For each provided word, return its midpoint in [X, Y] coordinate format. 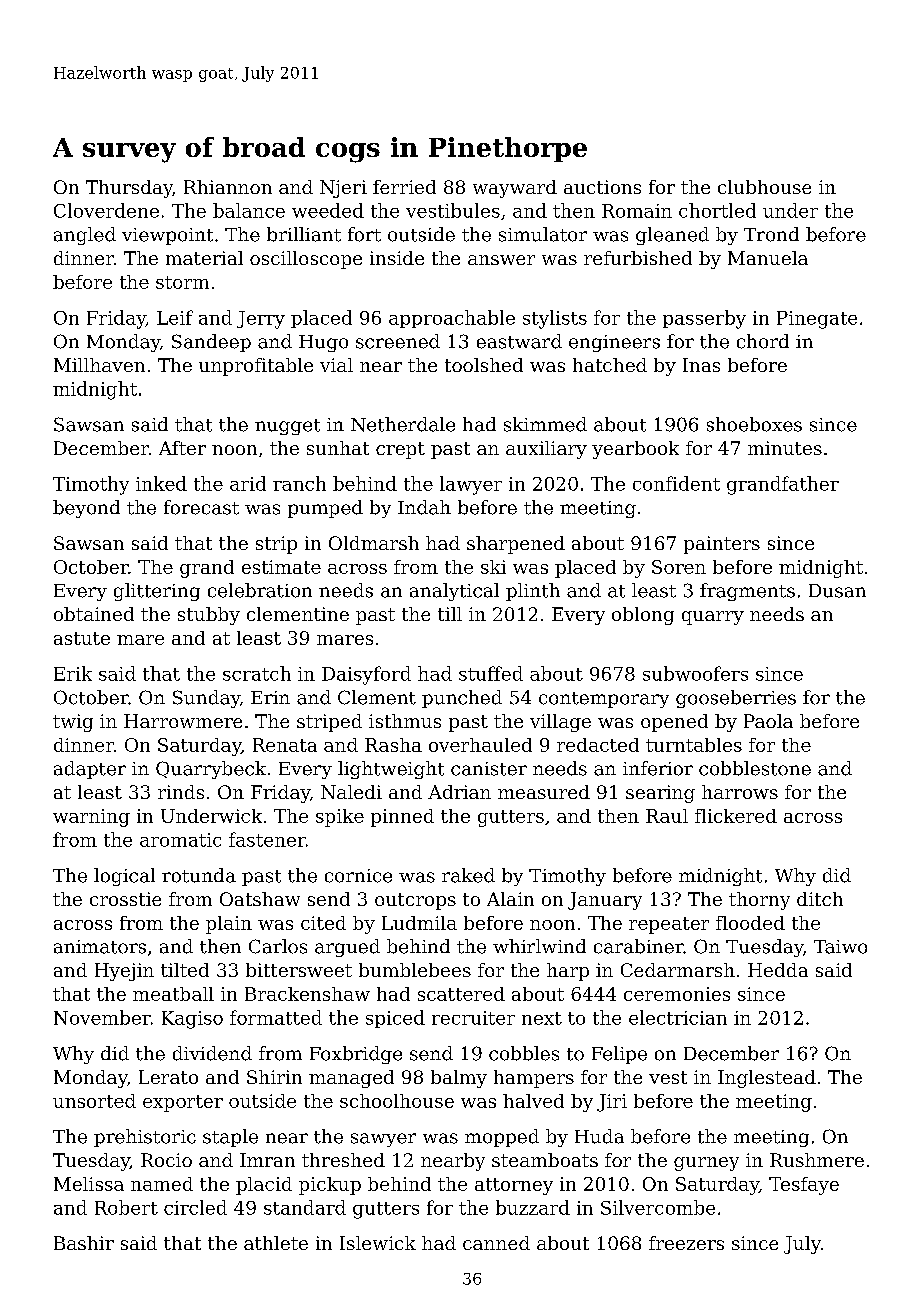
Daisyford [366, 675]
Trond [771, 234]
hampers [534, 1079]
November [102, 1017]
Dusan [837, 591]
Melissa [89, 1184]
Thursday [129, 189]
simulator [543, 234]
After [182, 448]
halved [533, 1101]
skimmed [545, 424]
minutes [785, 448]
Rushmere [817, 1160]
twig [73, 723]
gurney [706, 1164]
